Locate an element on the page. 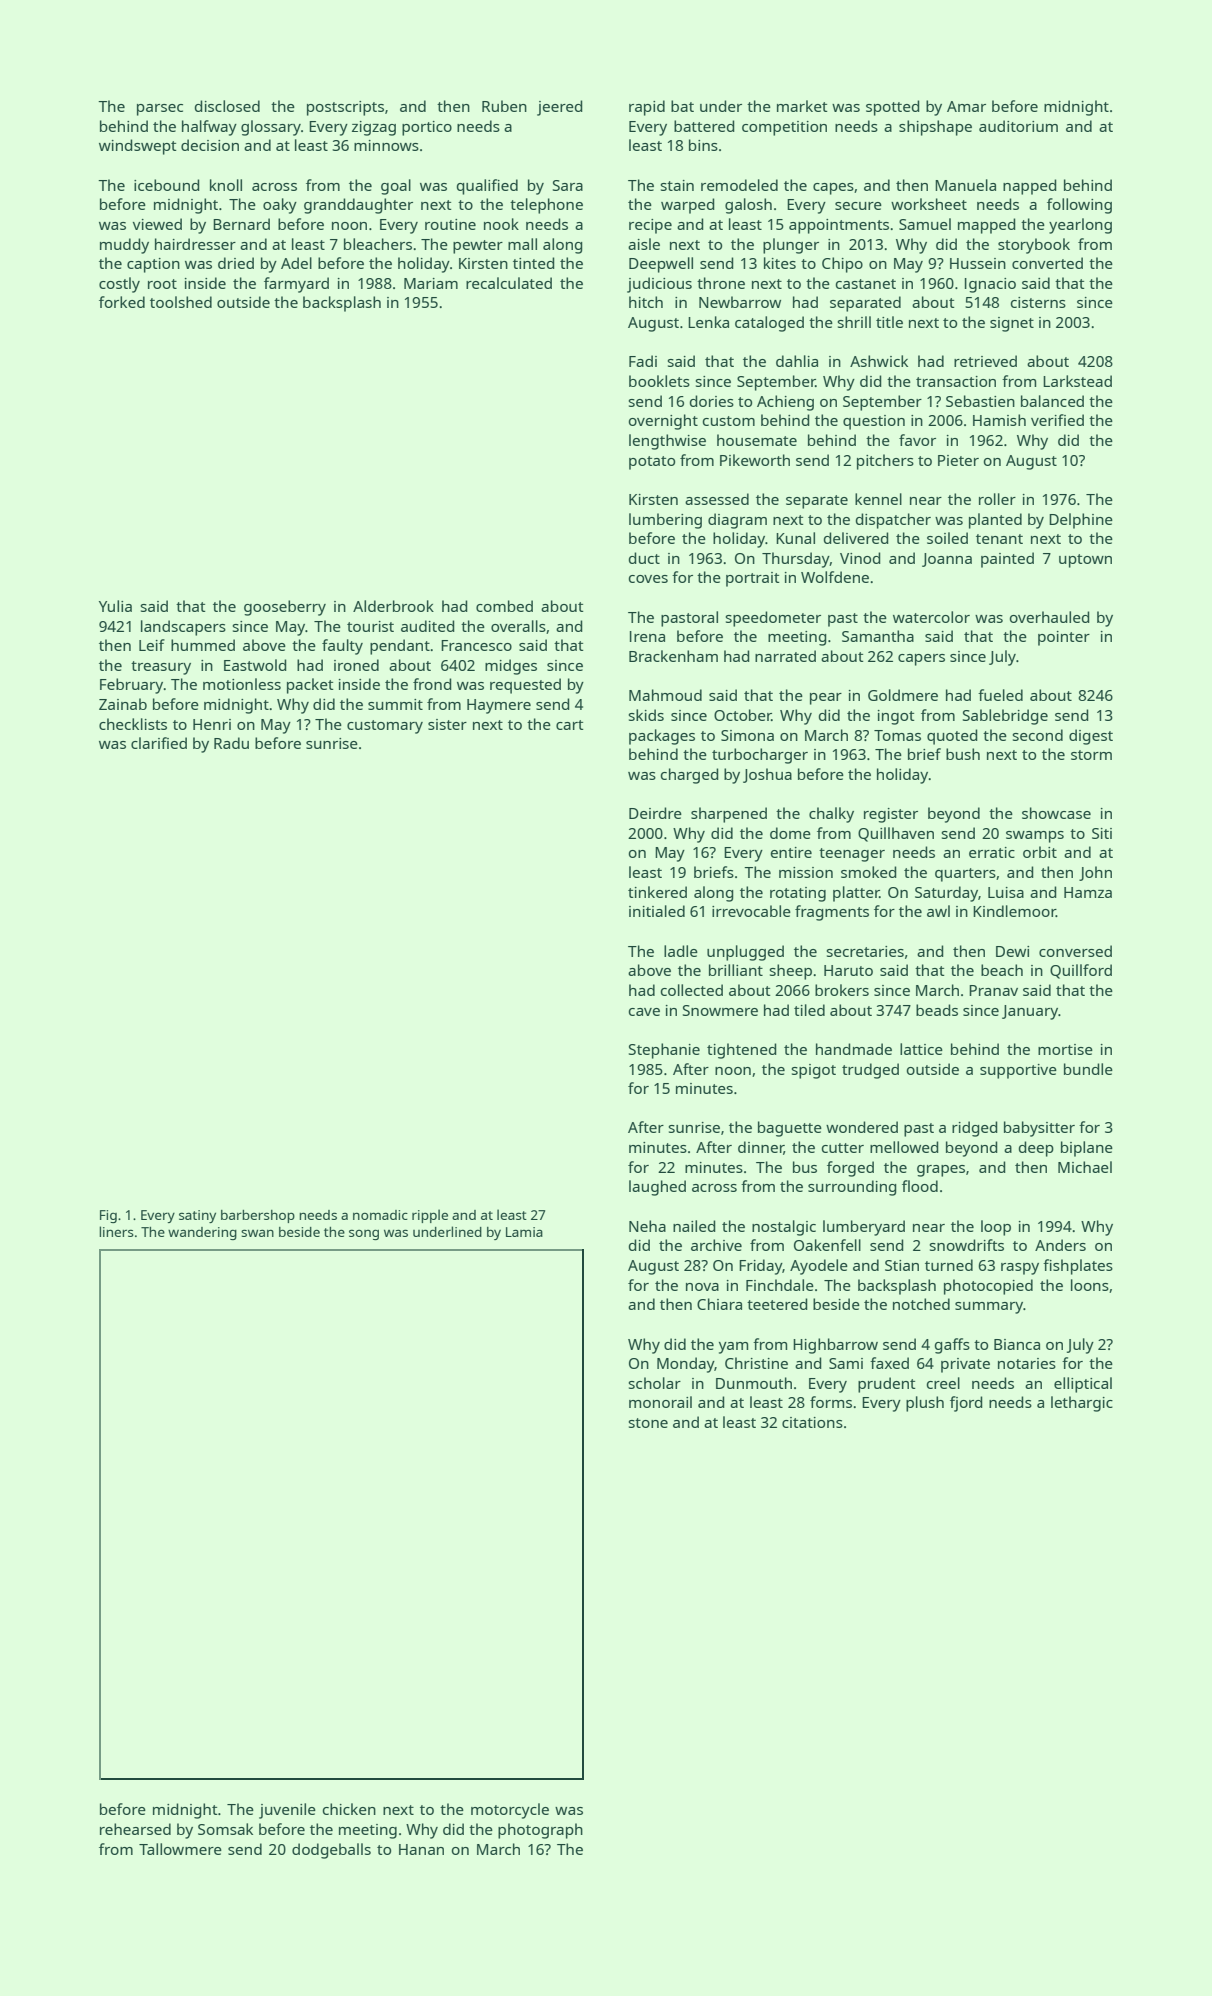  Bianca is located at coordinates (1017, 1344).
